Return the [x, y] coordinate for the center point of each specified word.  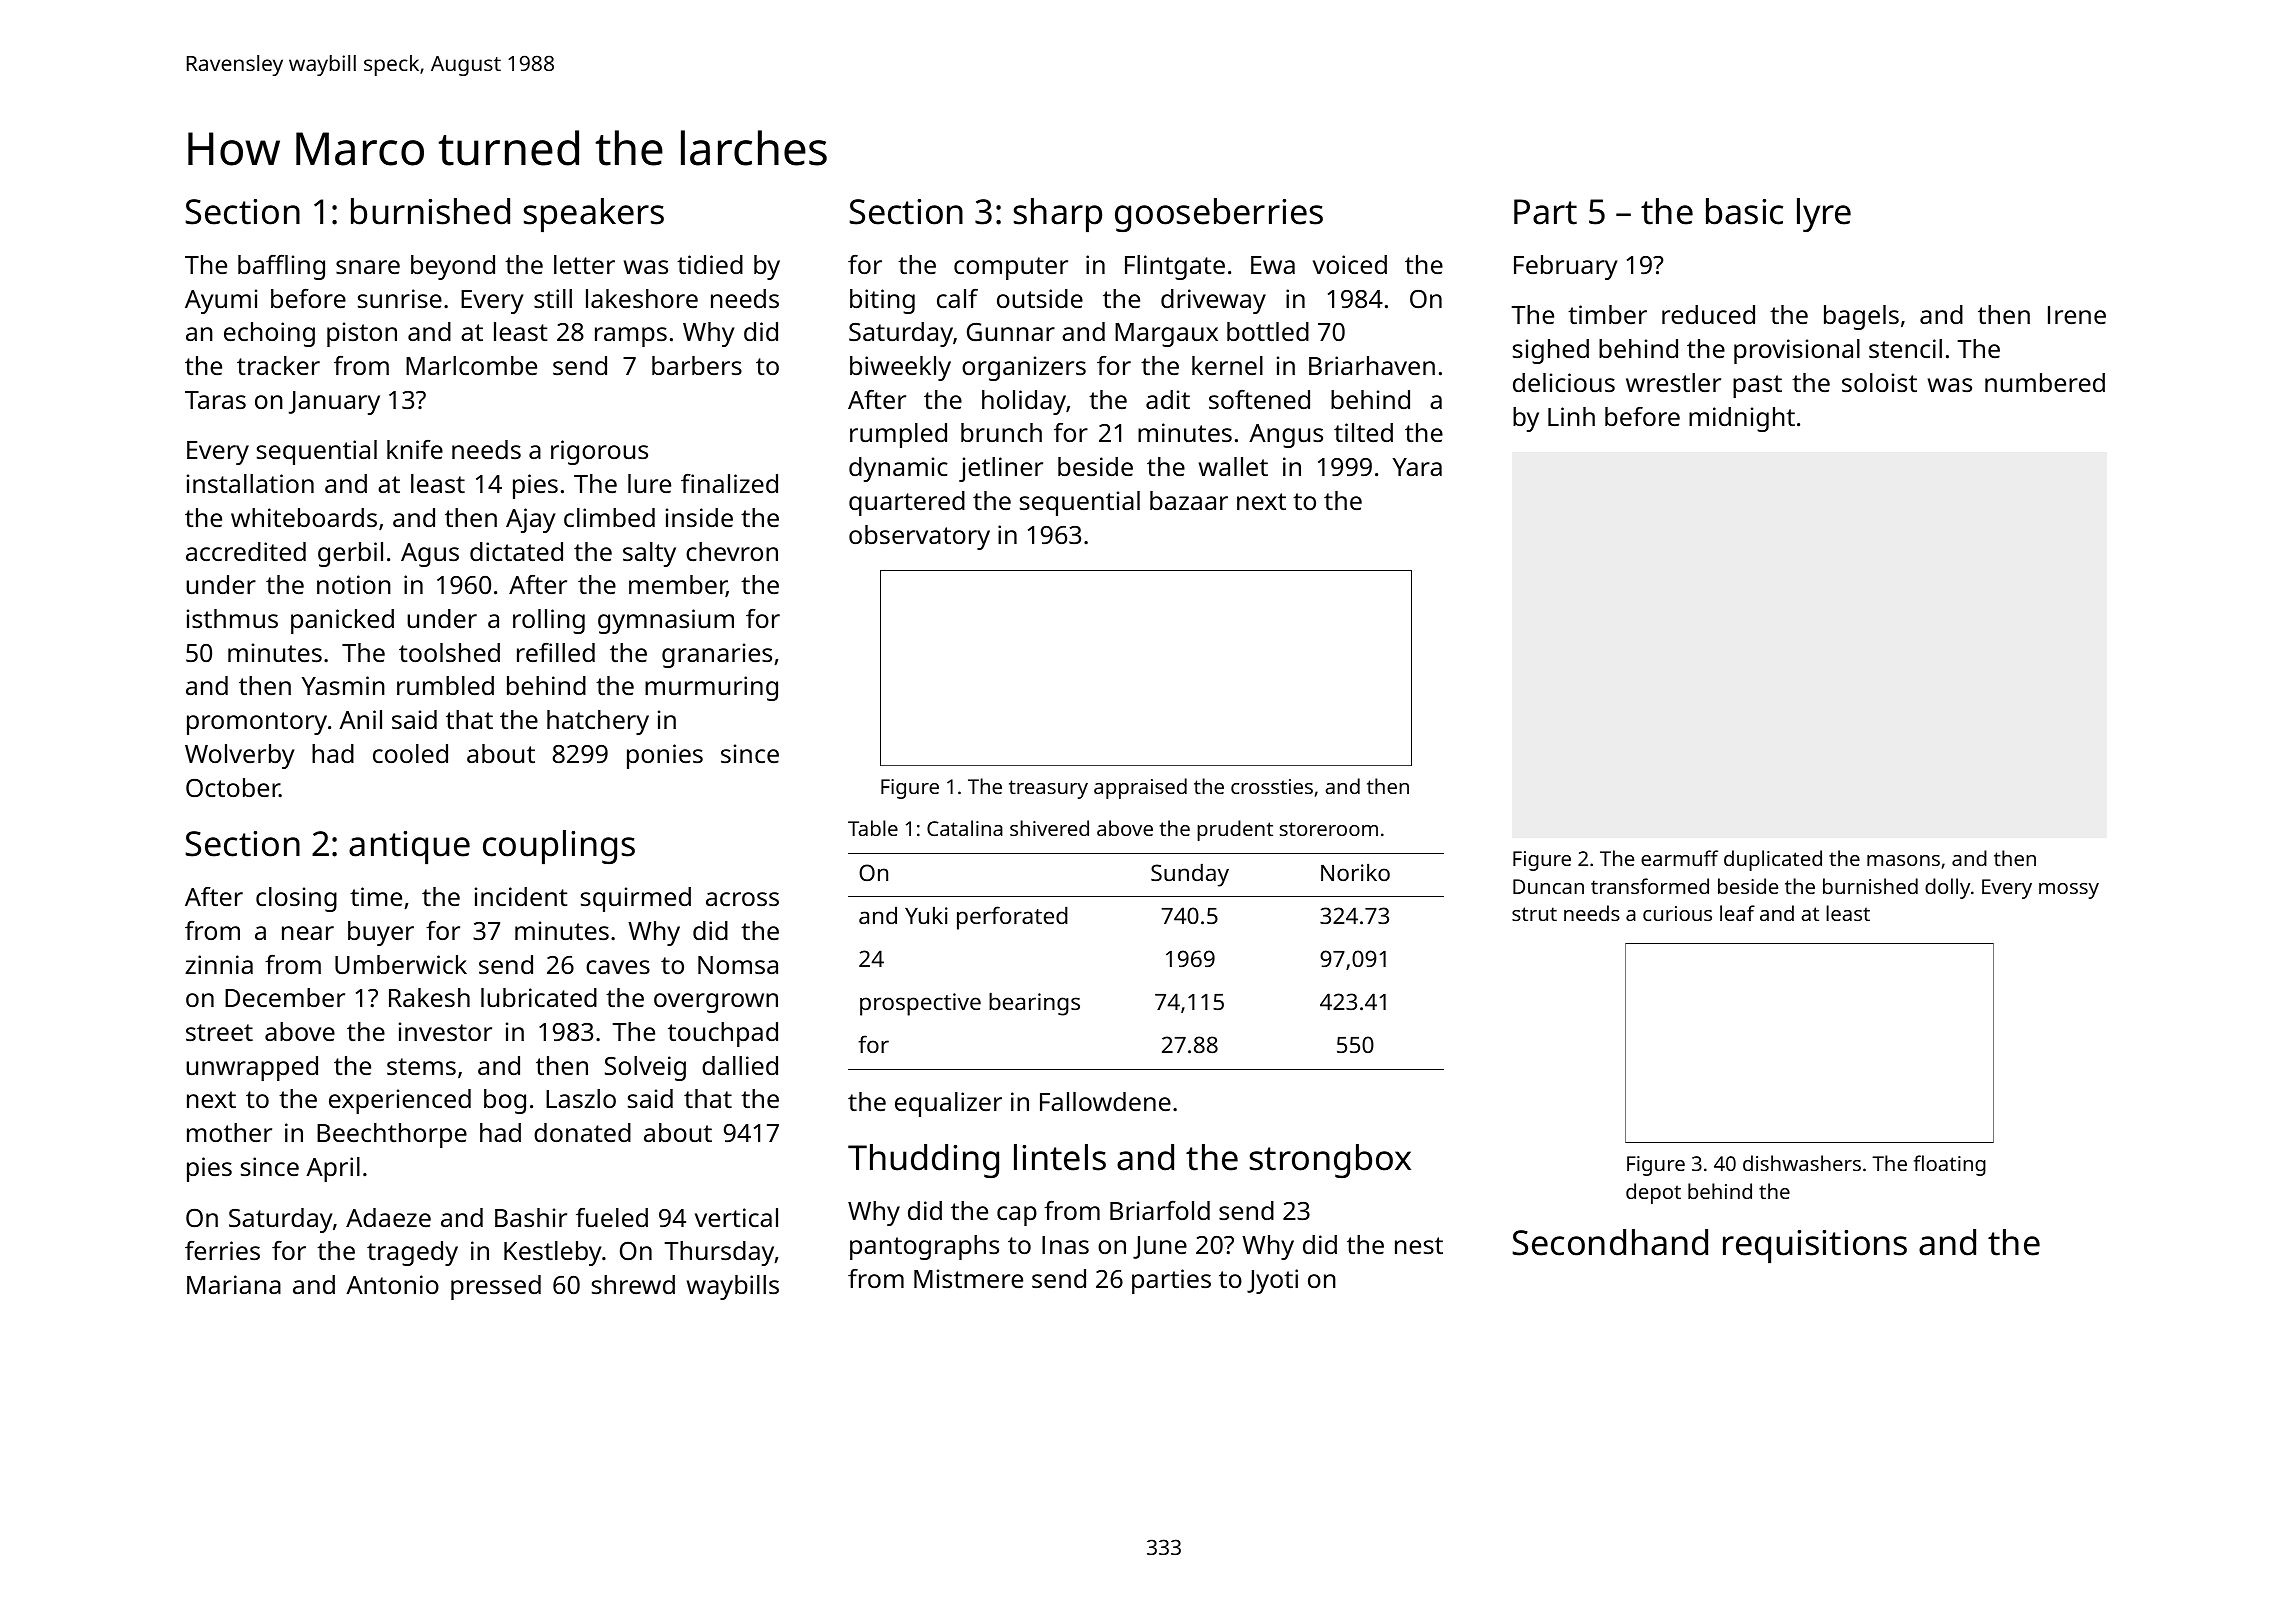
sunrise [400, 298]
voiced [1350, 264]
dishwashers [1802, 1163]
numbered [2045, 382]
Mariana [234, 1284]
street [219, 1032]
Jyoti [1272, 1281]
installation [250, 483]
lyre [1824, 215]
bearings [1034, 1004]
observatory [919, 537]
